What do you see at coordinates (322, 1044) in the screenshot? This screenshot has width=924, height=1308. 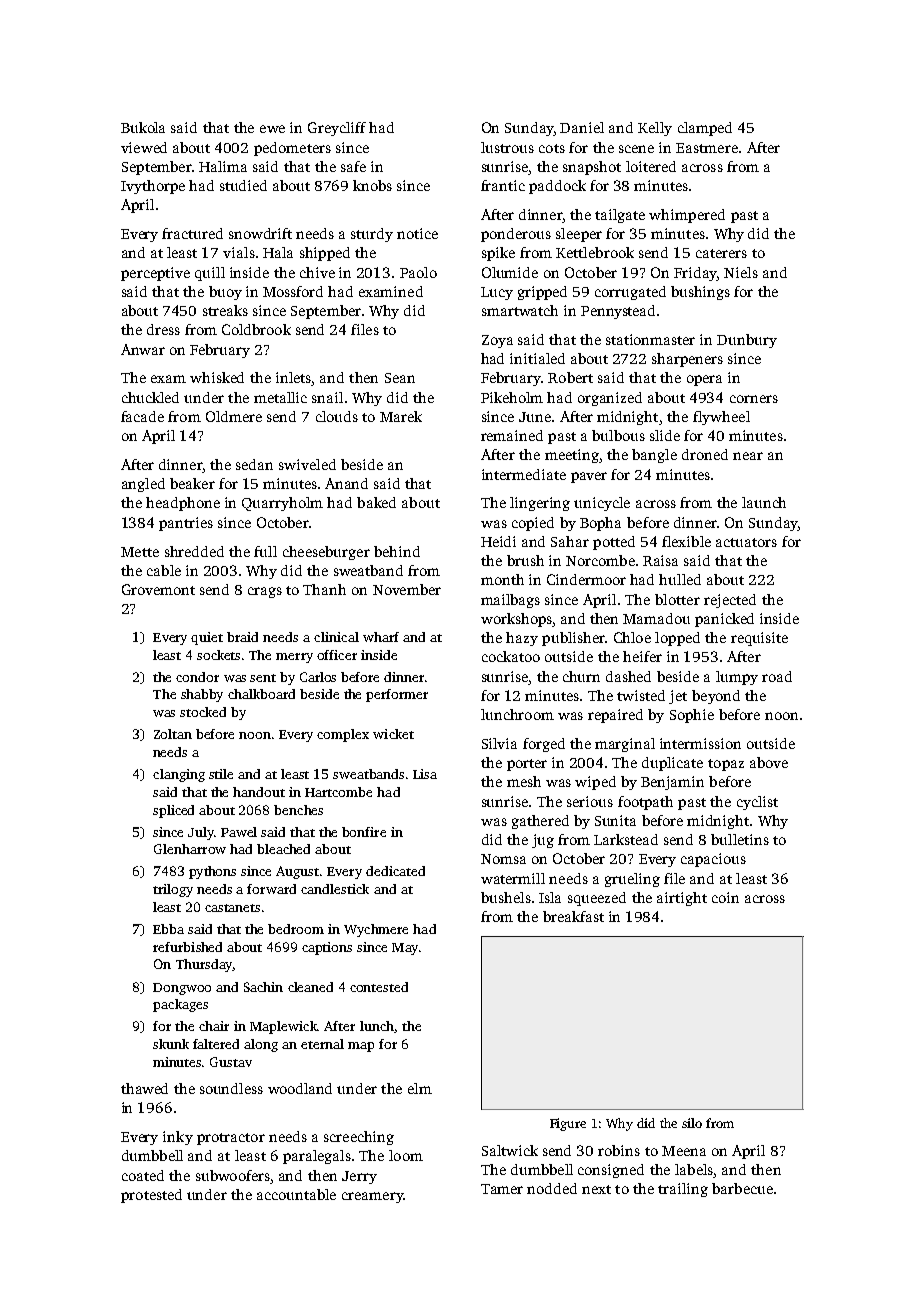 I see `eternal` at bounding box center [322, 1044].
